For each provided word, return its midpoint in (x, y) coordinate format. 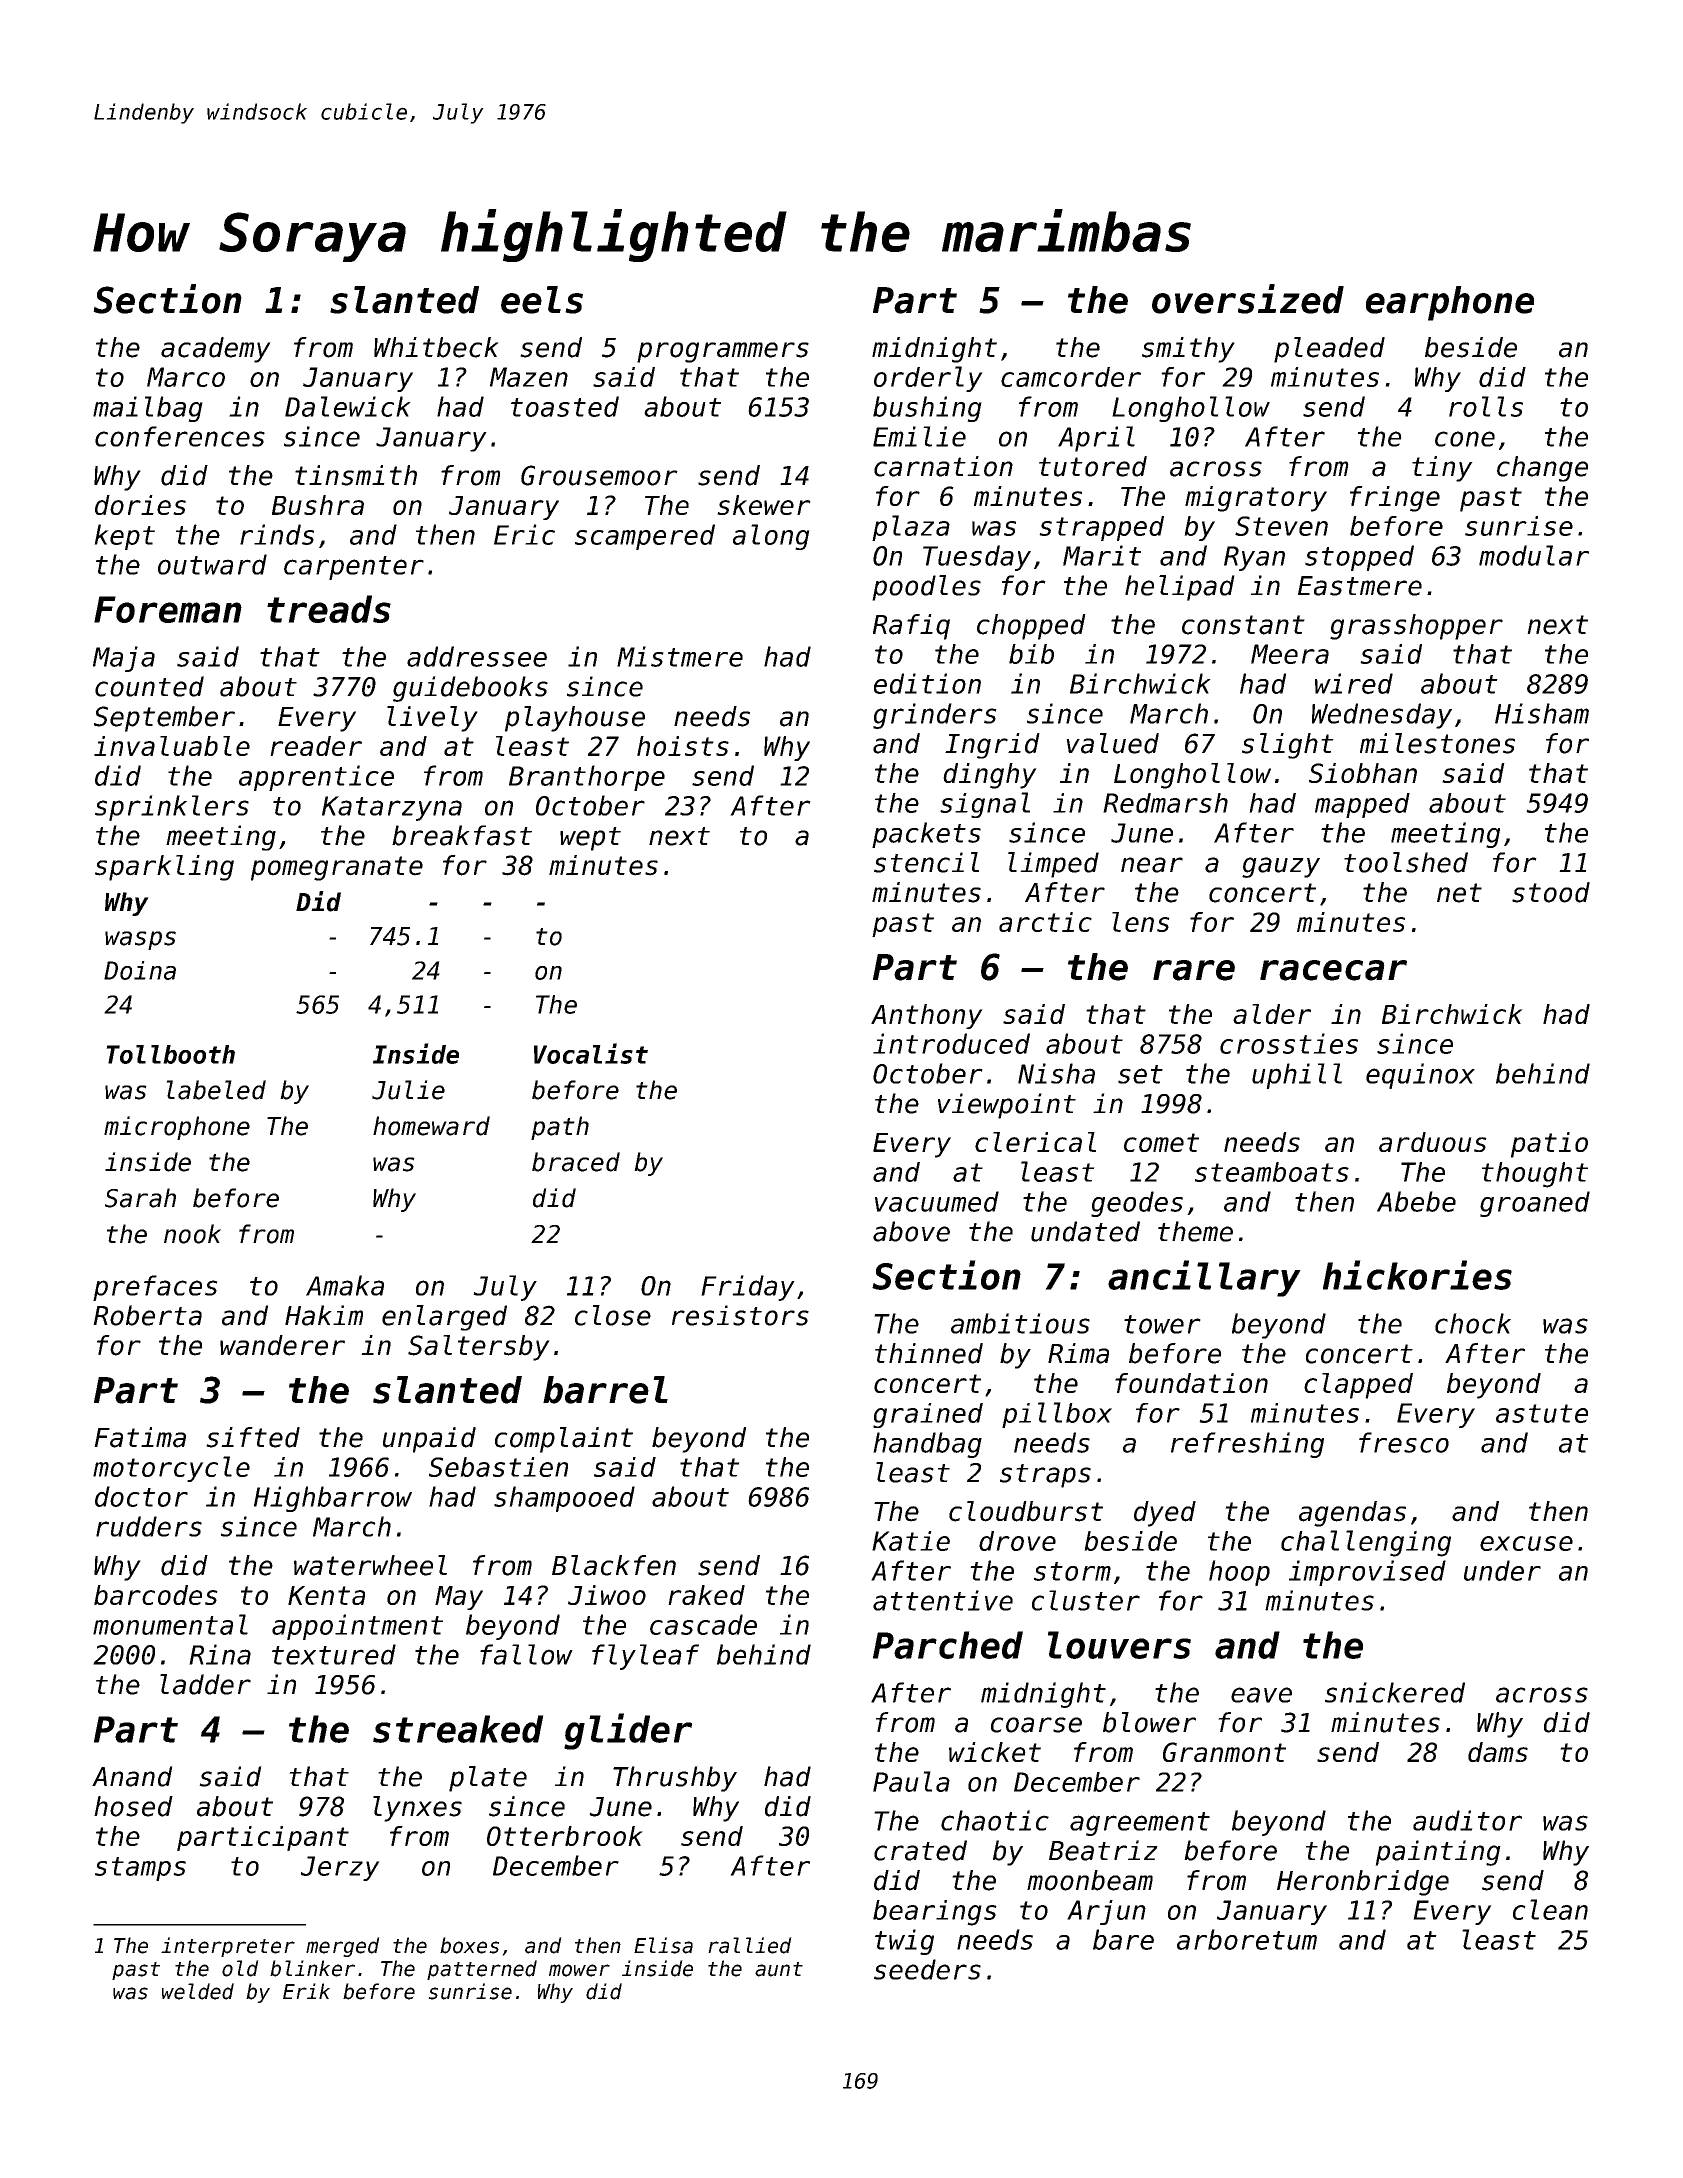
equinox (1420, 1076)
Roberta (147, 1315)
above (911, 1231)
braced (576, 1162)
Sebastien (498, 1467)
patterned (482, 1970)
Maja (124, 659)
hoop (1239, 1573)
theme (1195, 1231)
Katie (911, 1541)
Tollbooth (170, 1054)
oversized (1248, 299)
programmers (723, 352)
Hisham (1542, 713)
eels (542, 300)
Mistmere (680, 656)
